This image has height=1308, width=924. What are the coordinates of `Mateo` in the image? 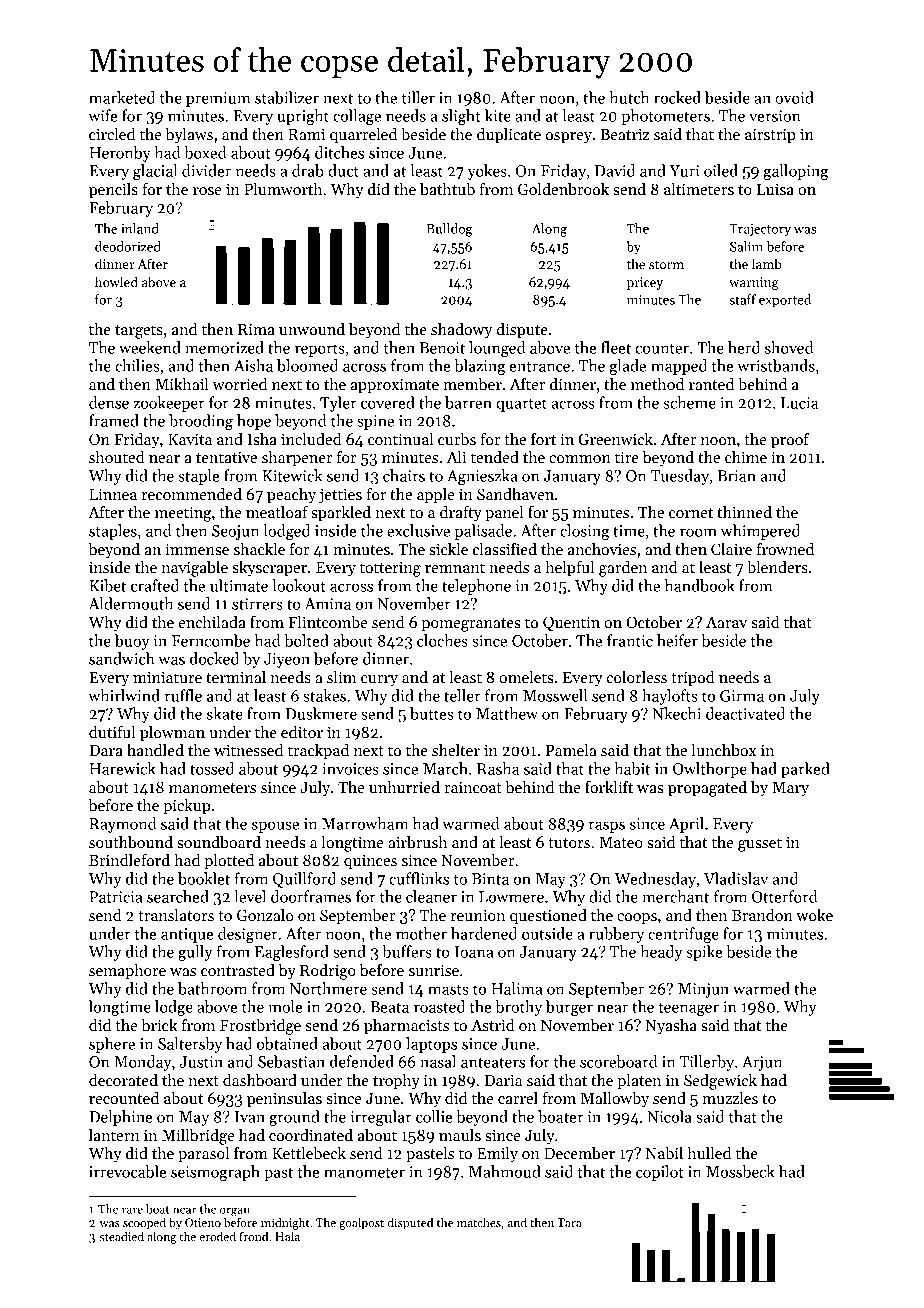 It's located at (621, 842).
